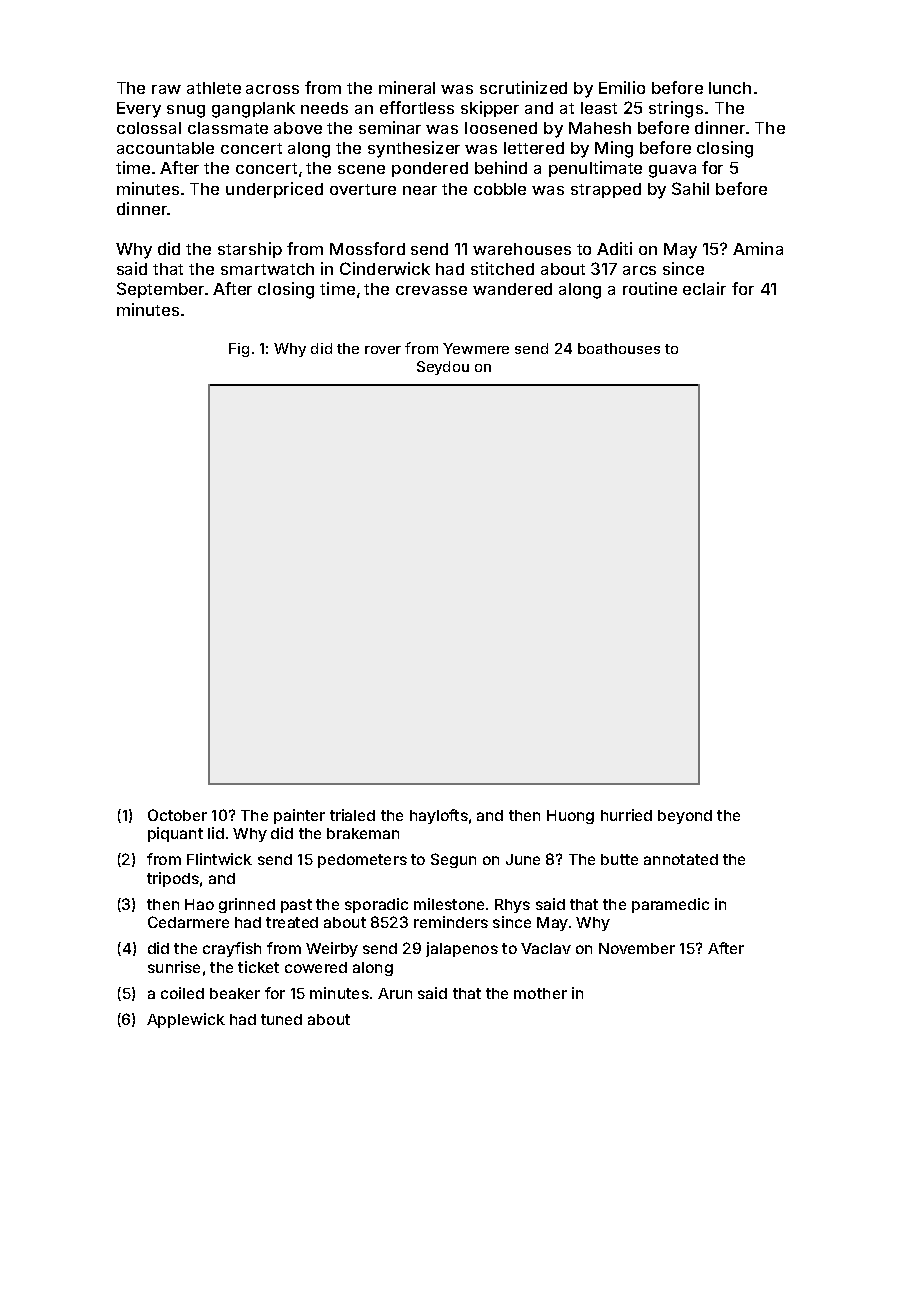 The height and width of the screenshot is (1316, 908). Describe the element at coordinates (637, 948) in the screenshot. I see `November` at that location.
